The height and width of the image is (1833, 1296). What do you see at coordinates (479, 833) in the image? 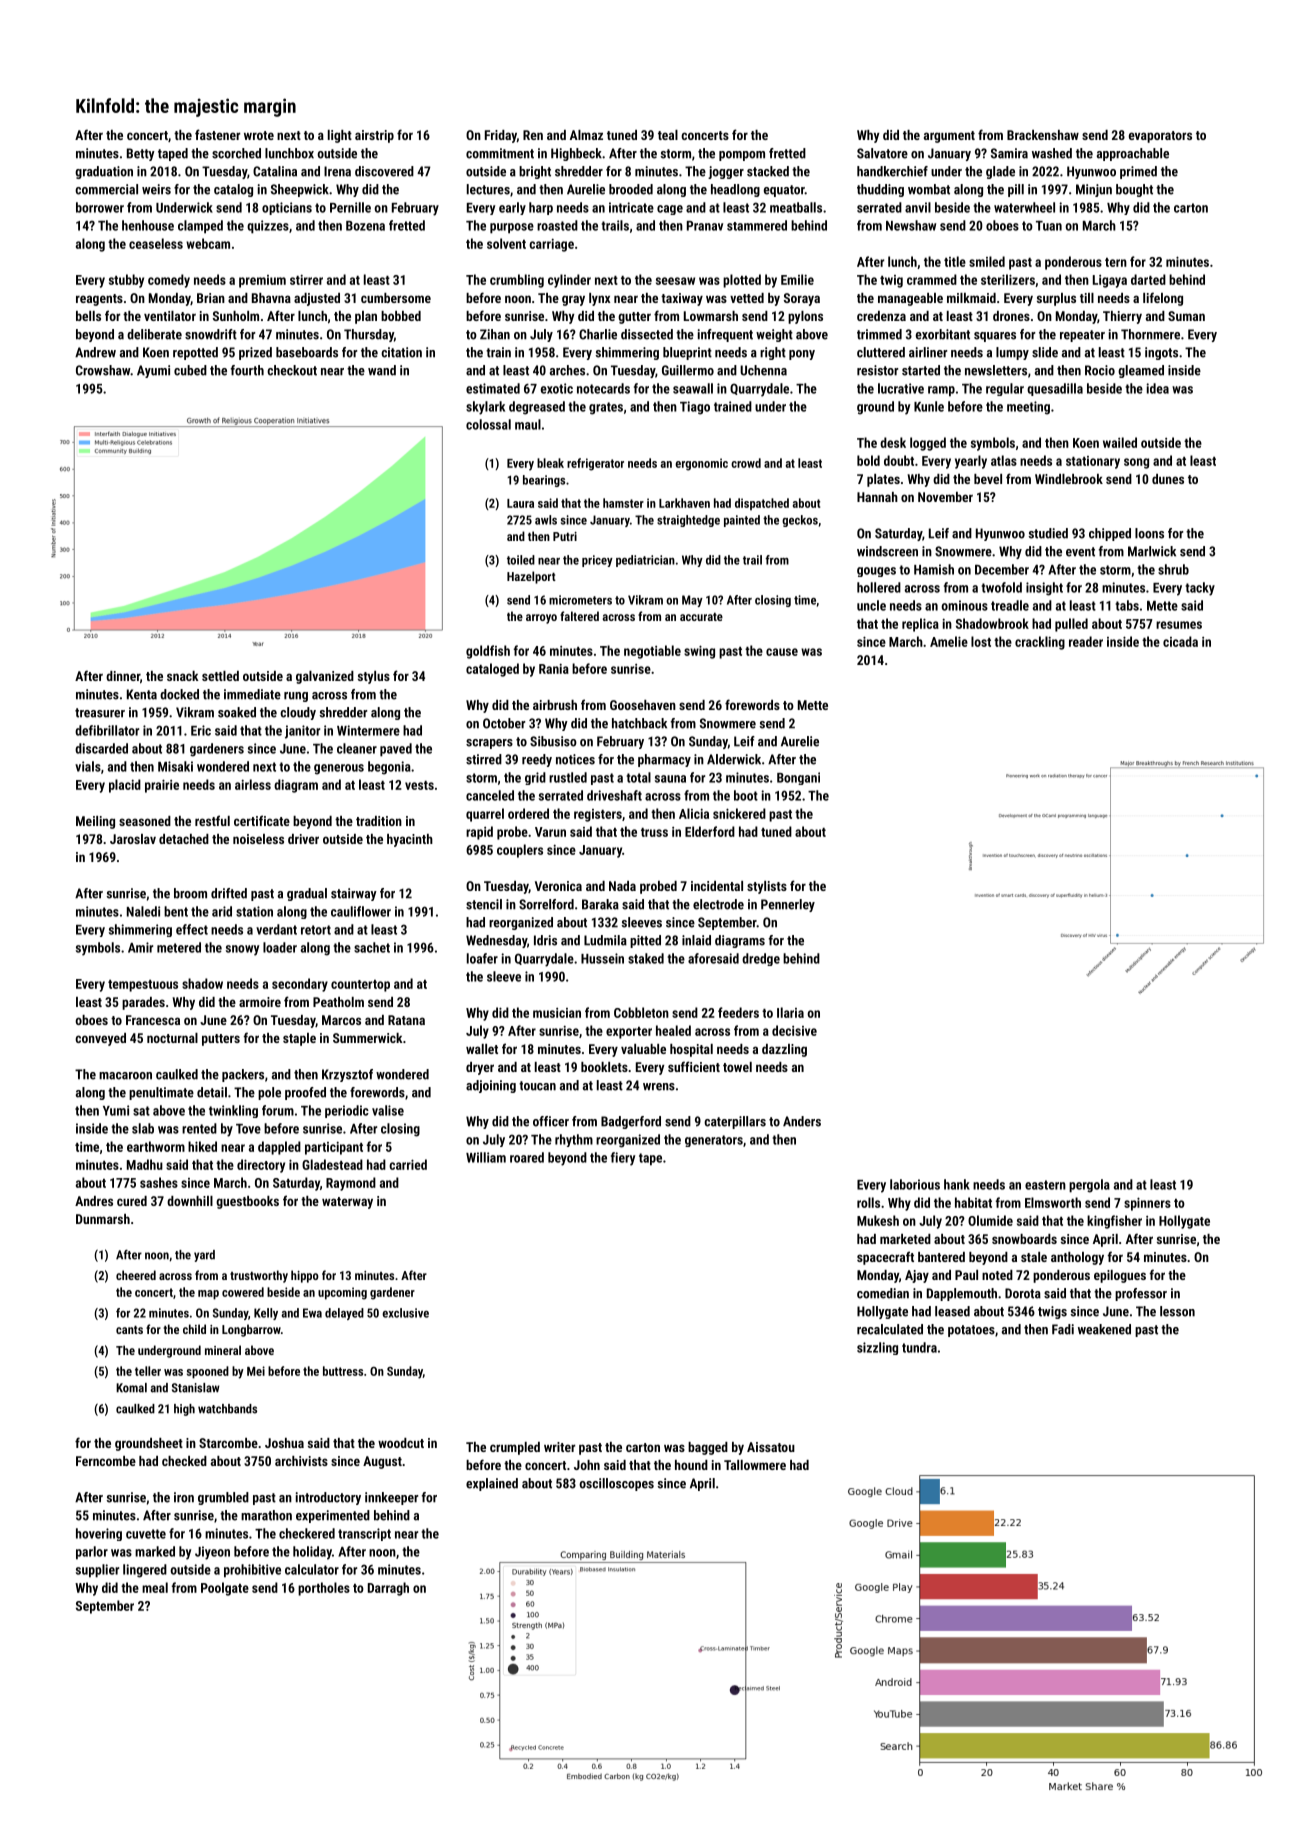
I see `rapid` at bounding box center [479, 833].
